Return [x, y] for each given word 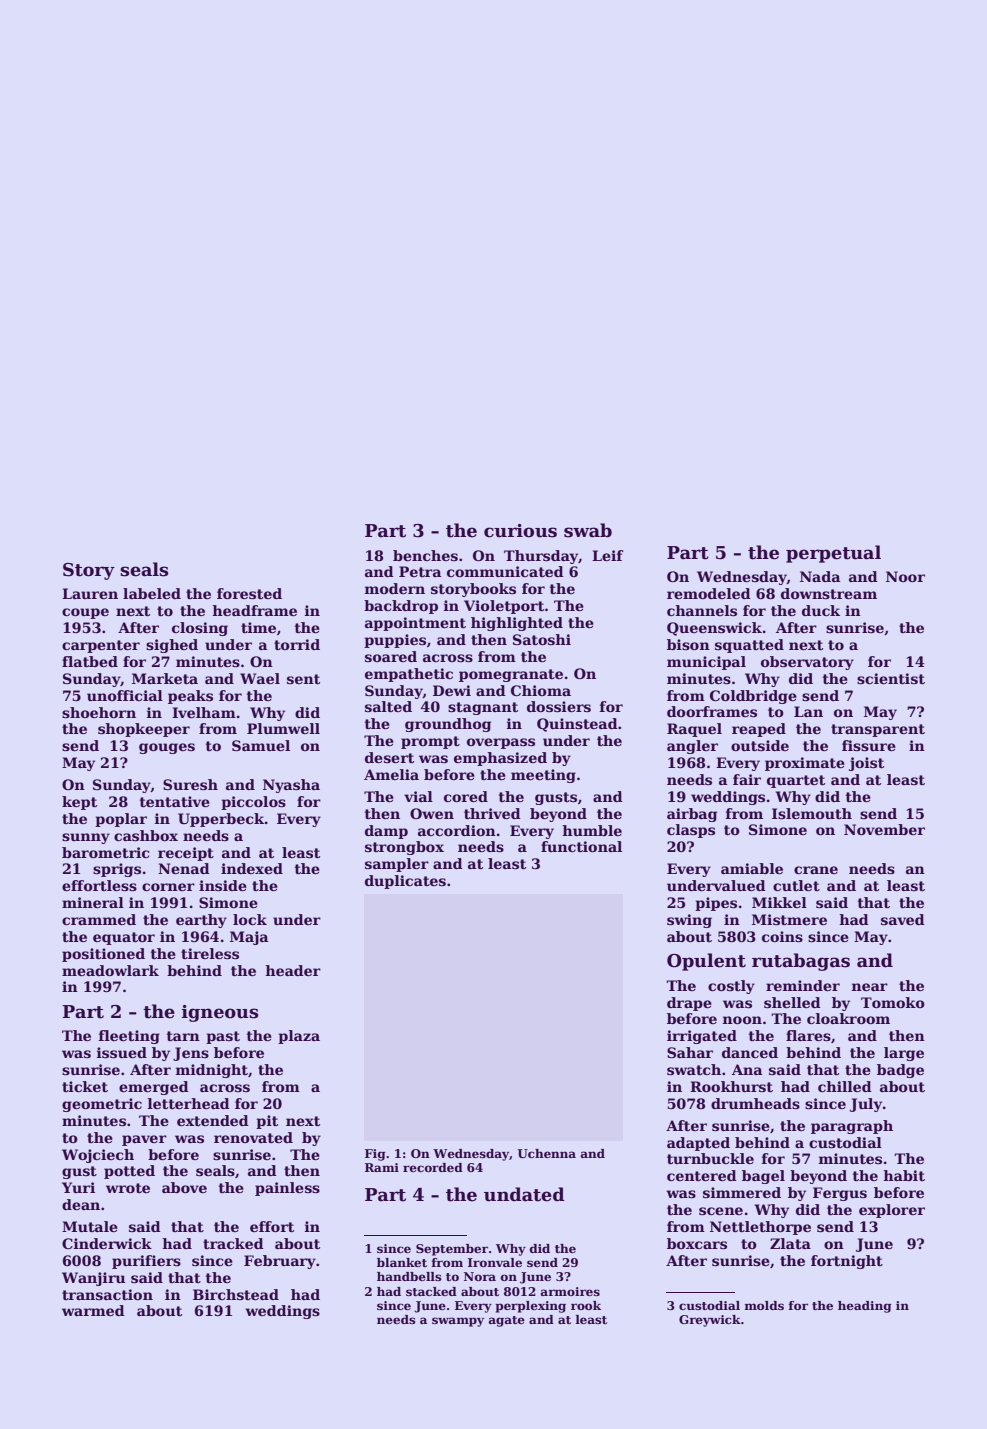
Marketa [165, 678]
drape [689, 1004]
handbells [409, 1276]
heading [865, 1307]
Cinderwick [107, 1243]
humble [592, 830]
